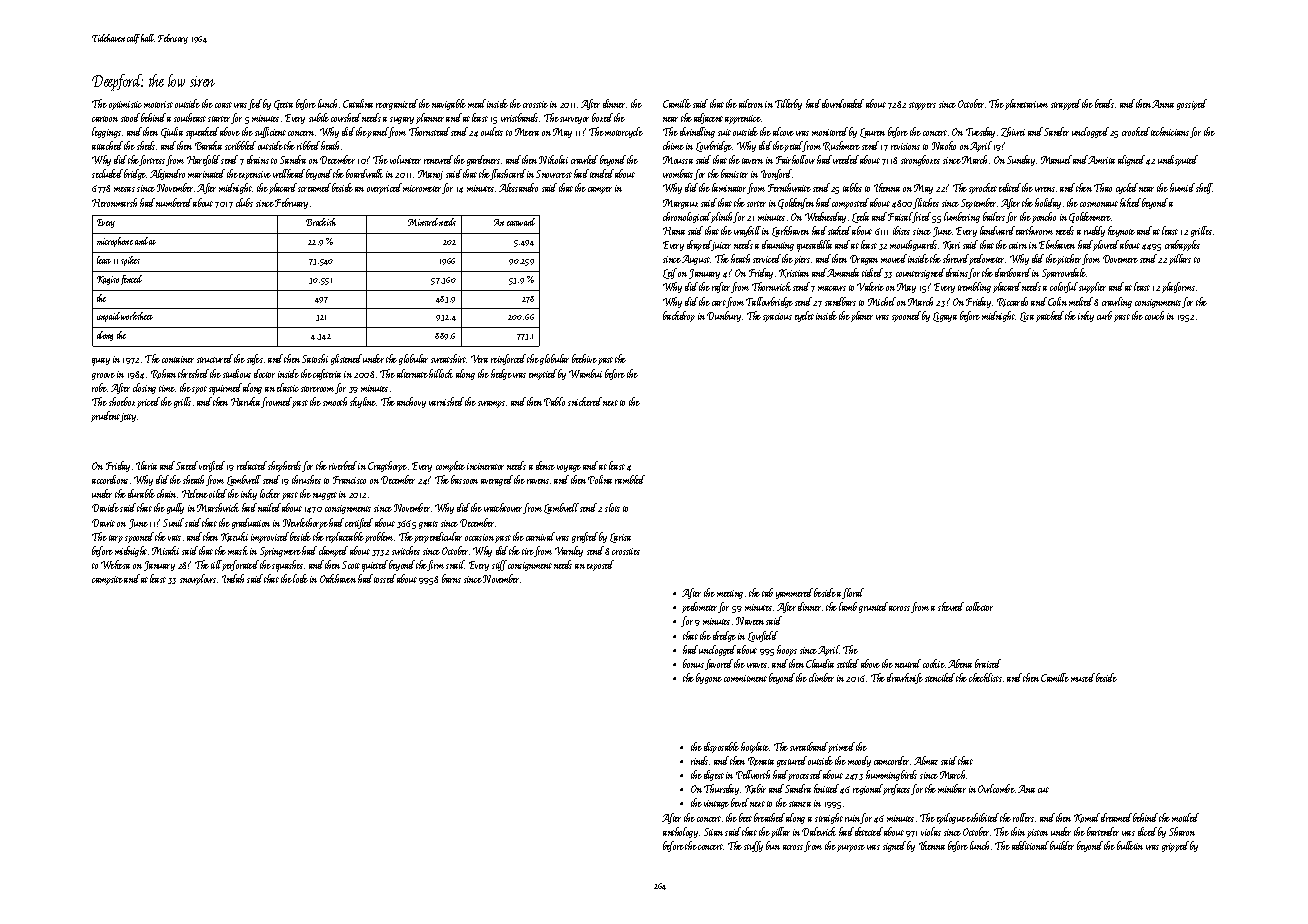 This screenshot has height=924, width=1308. Describe the element at coordinates (795, 593) in the screenshot. I see `yammered` at that location.
